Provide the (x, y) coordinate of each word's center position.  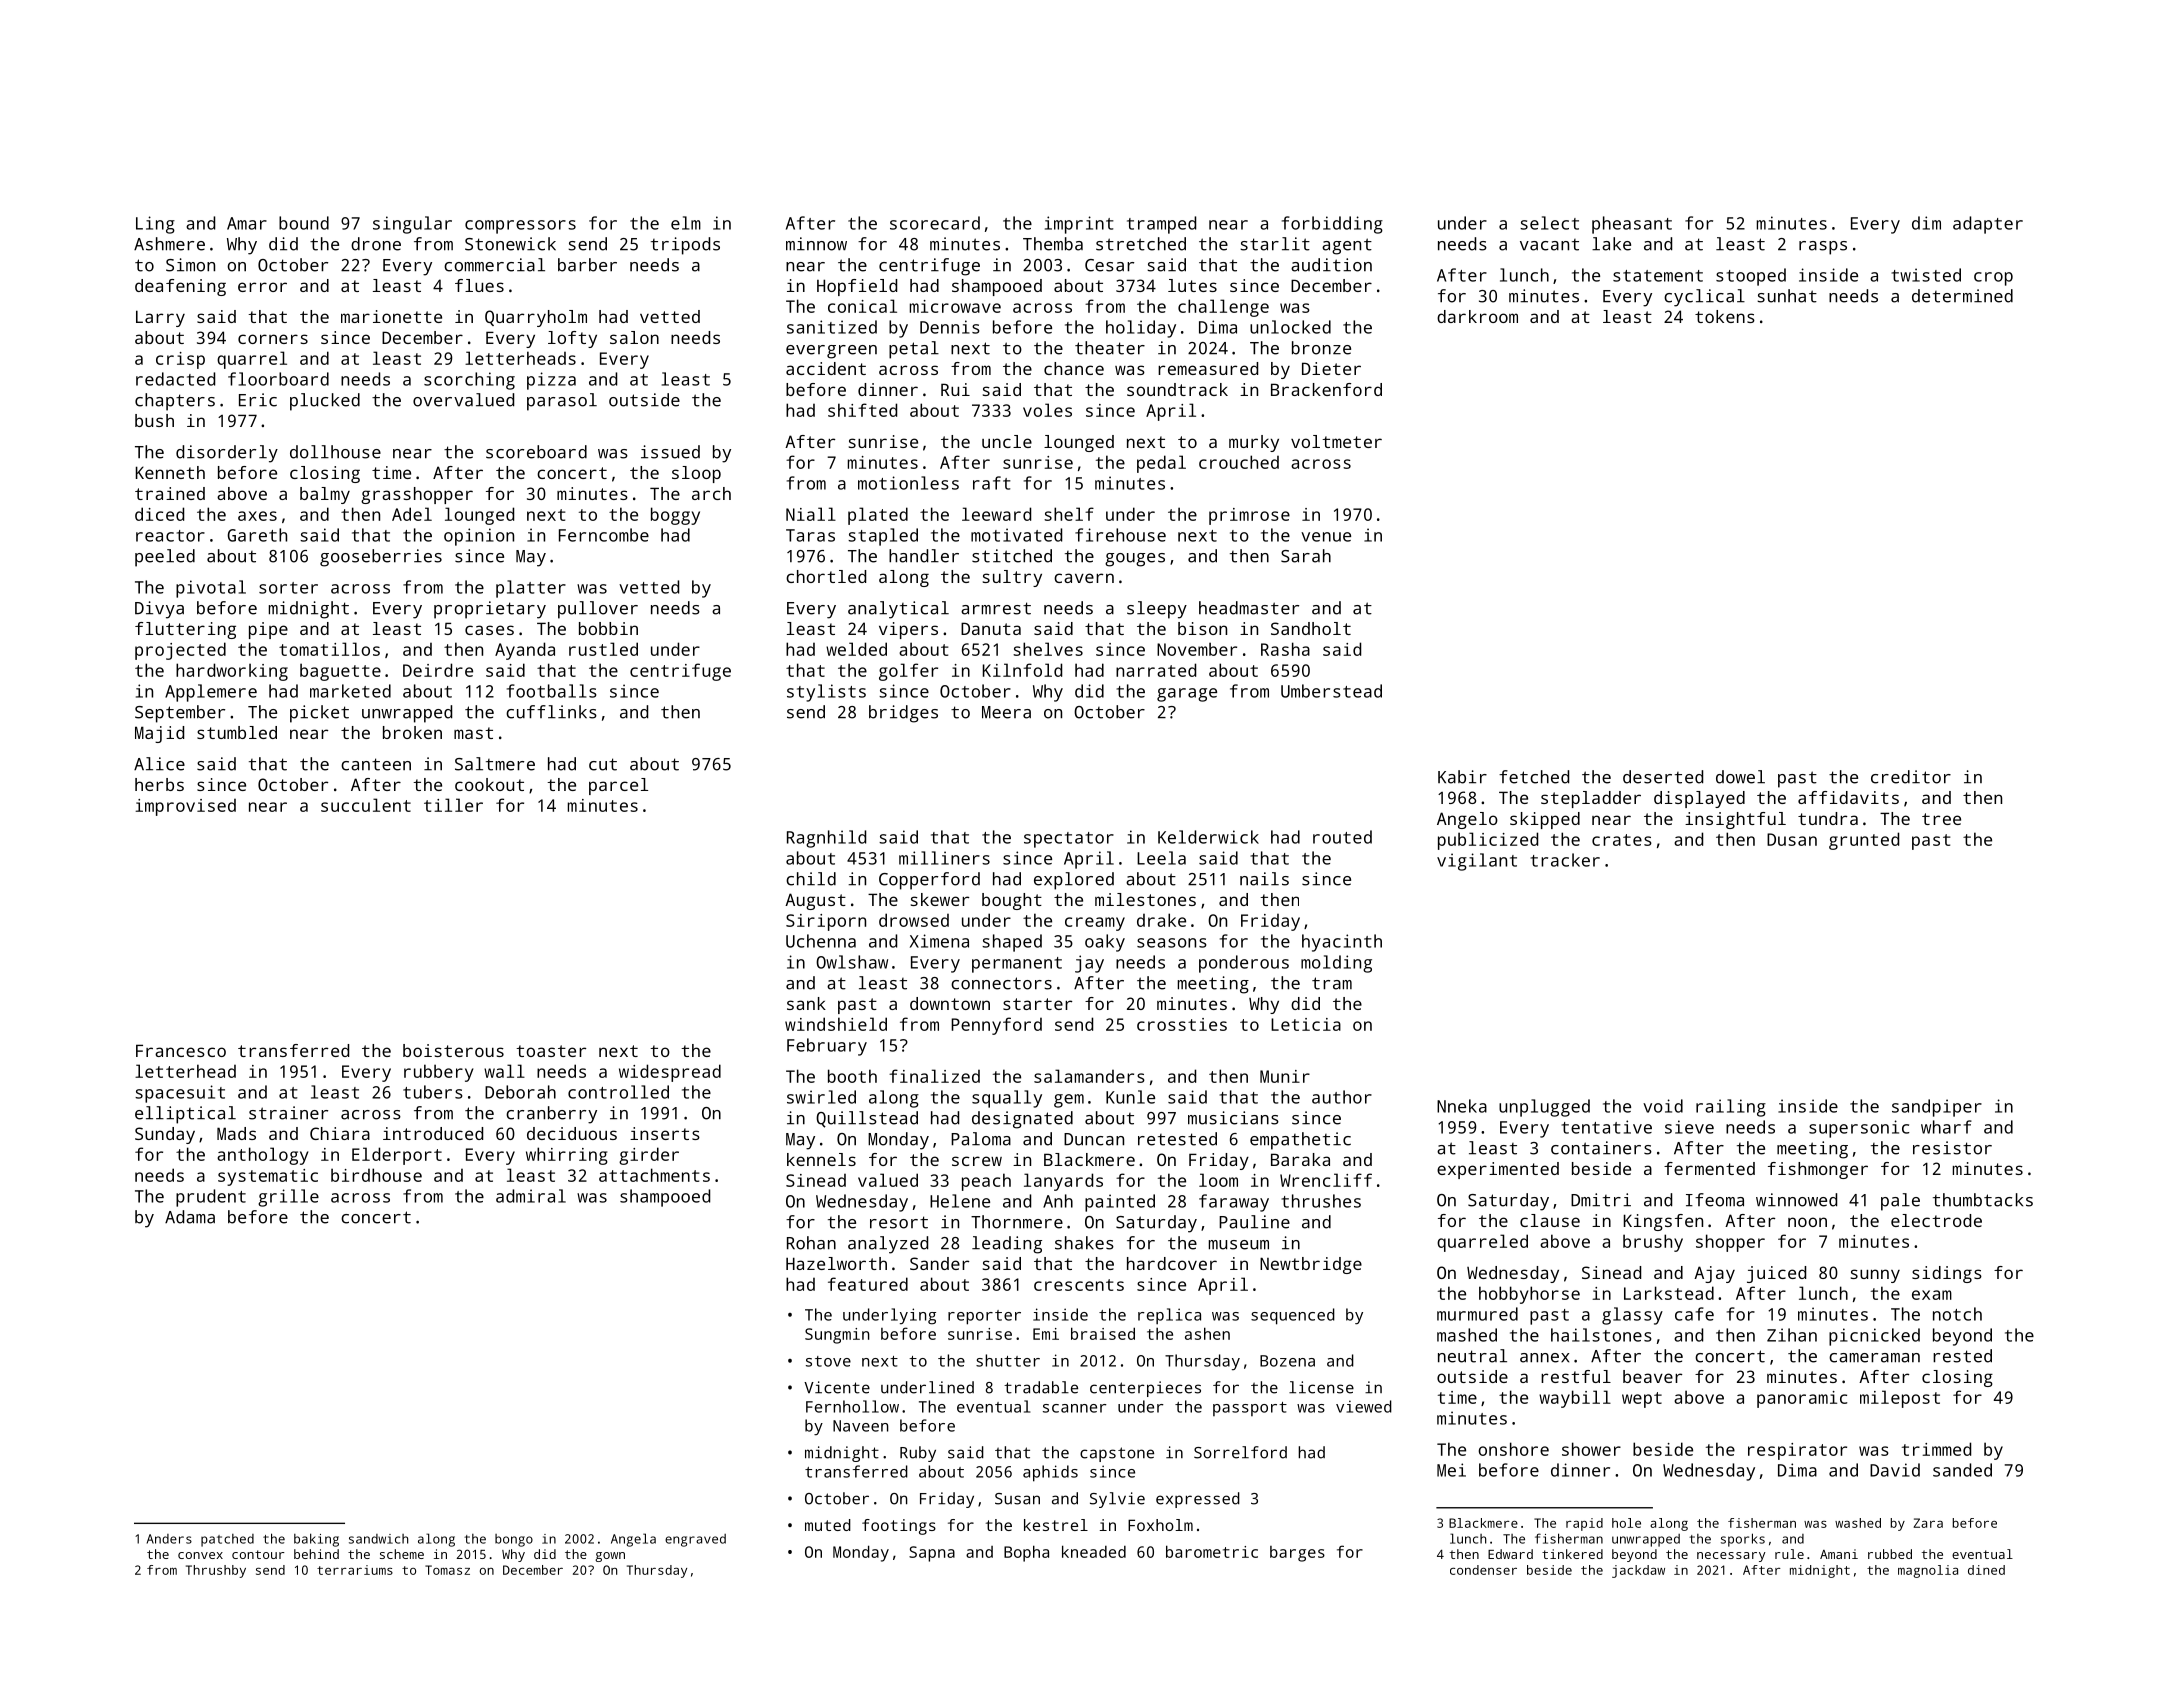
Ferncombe (604, 535)
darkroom (1477, 316)
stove (828, 1361)
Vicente (837, 1387)
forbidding (1332, 225)
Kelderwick (1208, 837)
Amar (247, 223)
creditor (1911, 777)
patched (227, 1540)
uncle (1007, 441)
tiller (453, 805)
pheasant (1632, 225)
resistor (1952, 1148)
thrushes (1321, 1201)
